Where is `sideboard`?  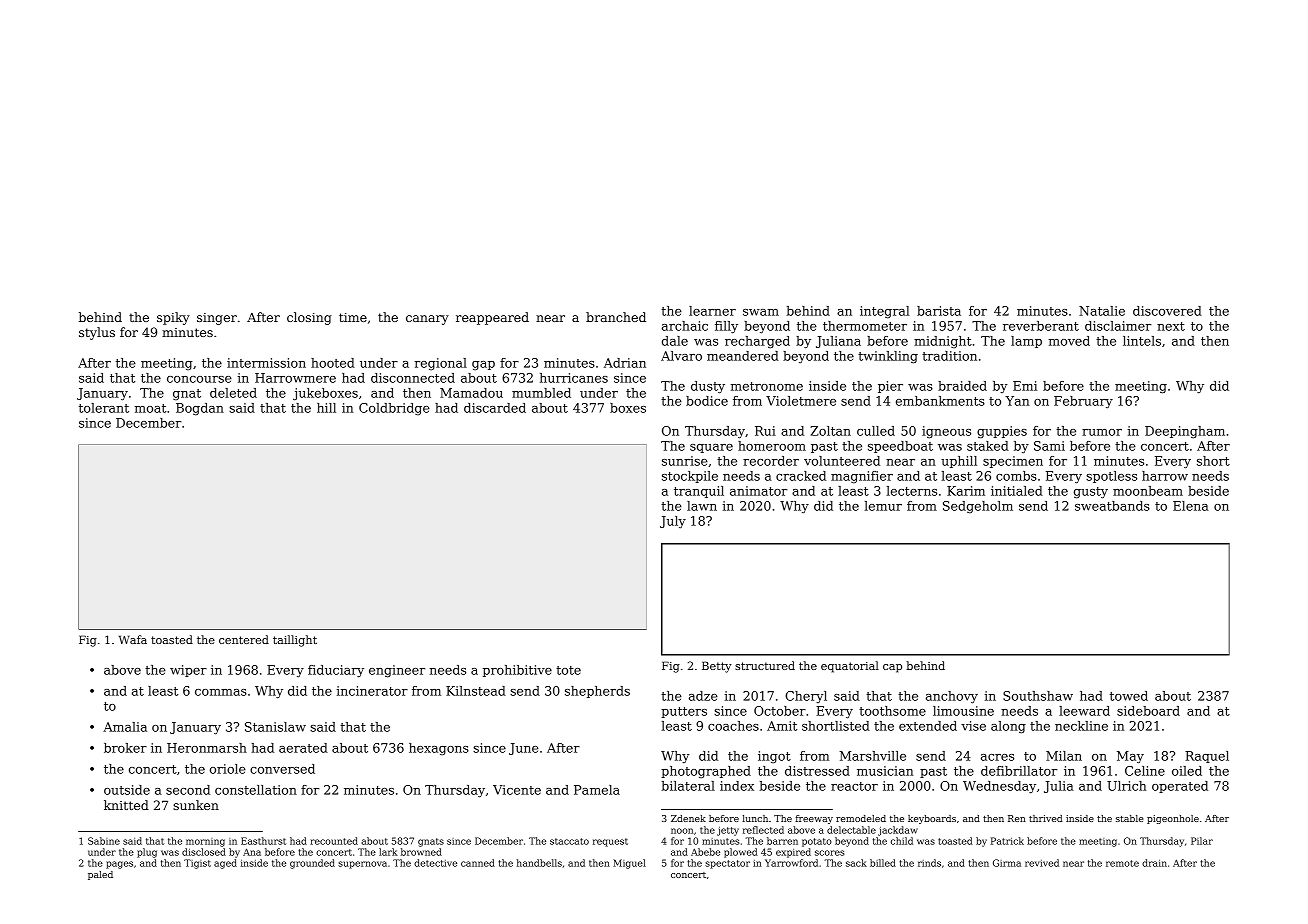
sideboard is located at coordinates (1148, 711).
